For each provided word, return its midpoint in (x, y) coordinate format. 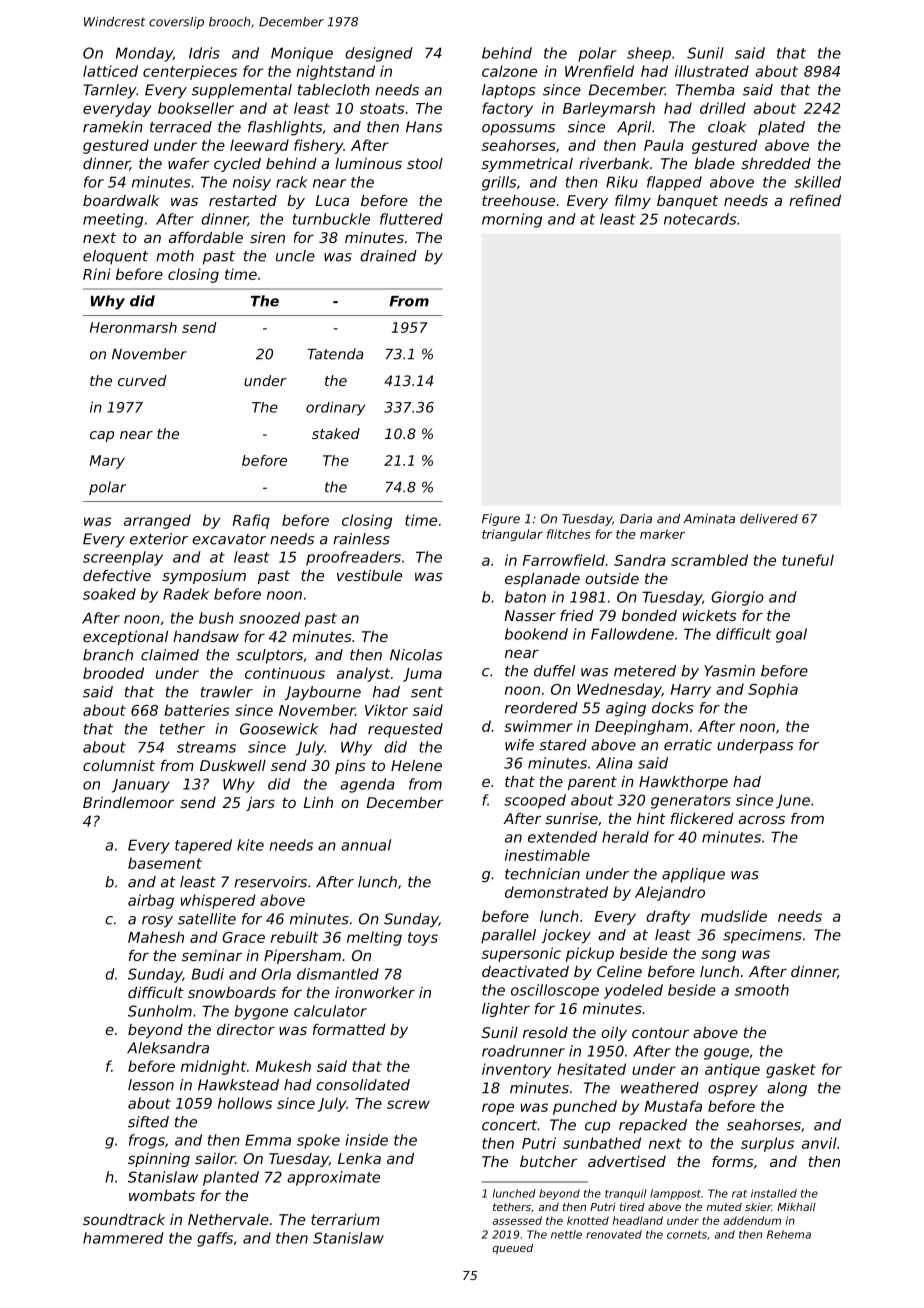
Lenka (359, 1158)
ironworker (375, 992)
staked (336, 433)
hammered (123, 1238)
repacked (653, 1126)
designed (379, 54)
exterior (159, 539)
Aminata (709, 519)
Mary (107, 462)
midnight (213, 1067)
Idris (204, 53)
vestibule (369, 575)
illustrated (712, 71)
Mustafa (673, 1106)
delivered (769, 519)
